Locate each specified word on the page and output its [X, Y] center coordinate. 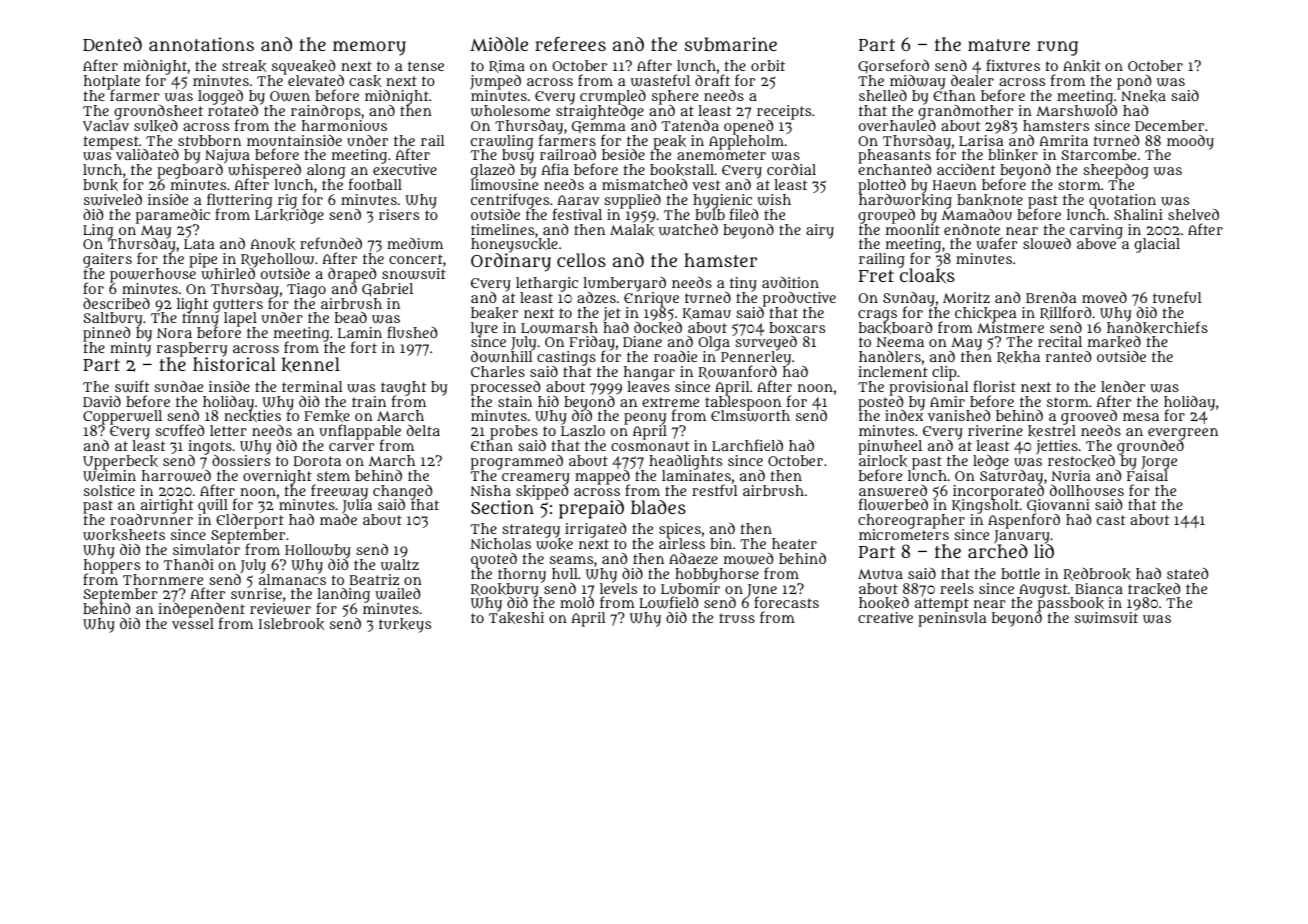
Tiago [306, 290]
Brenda [1051, 297]
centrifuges [510, 201]
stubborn [209, 140]
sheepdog [1116, 171]
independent [201, 610]
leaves [649, 386]
